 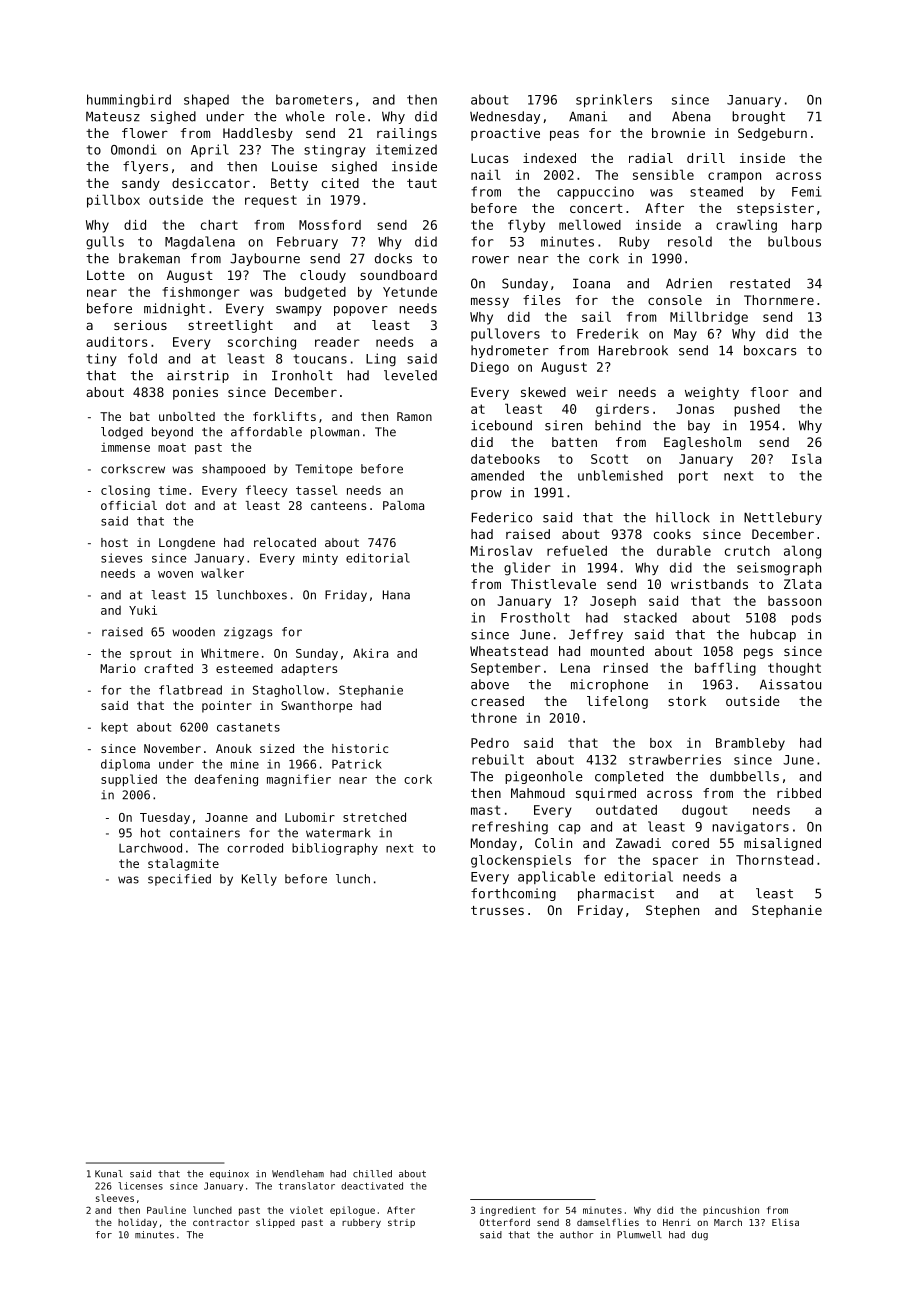 I want to click on along, so click(x=802, y=552).
